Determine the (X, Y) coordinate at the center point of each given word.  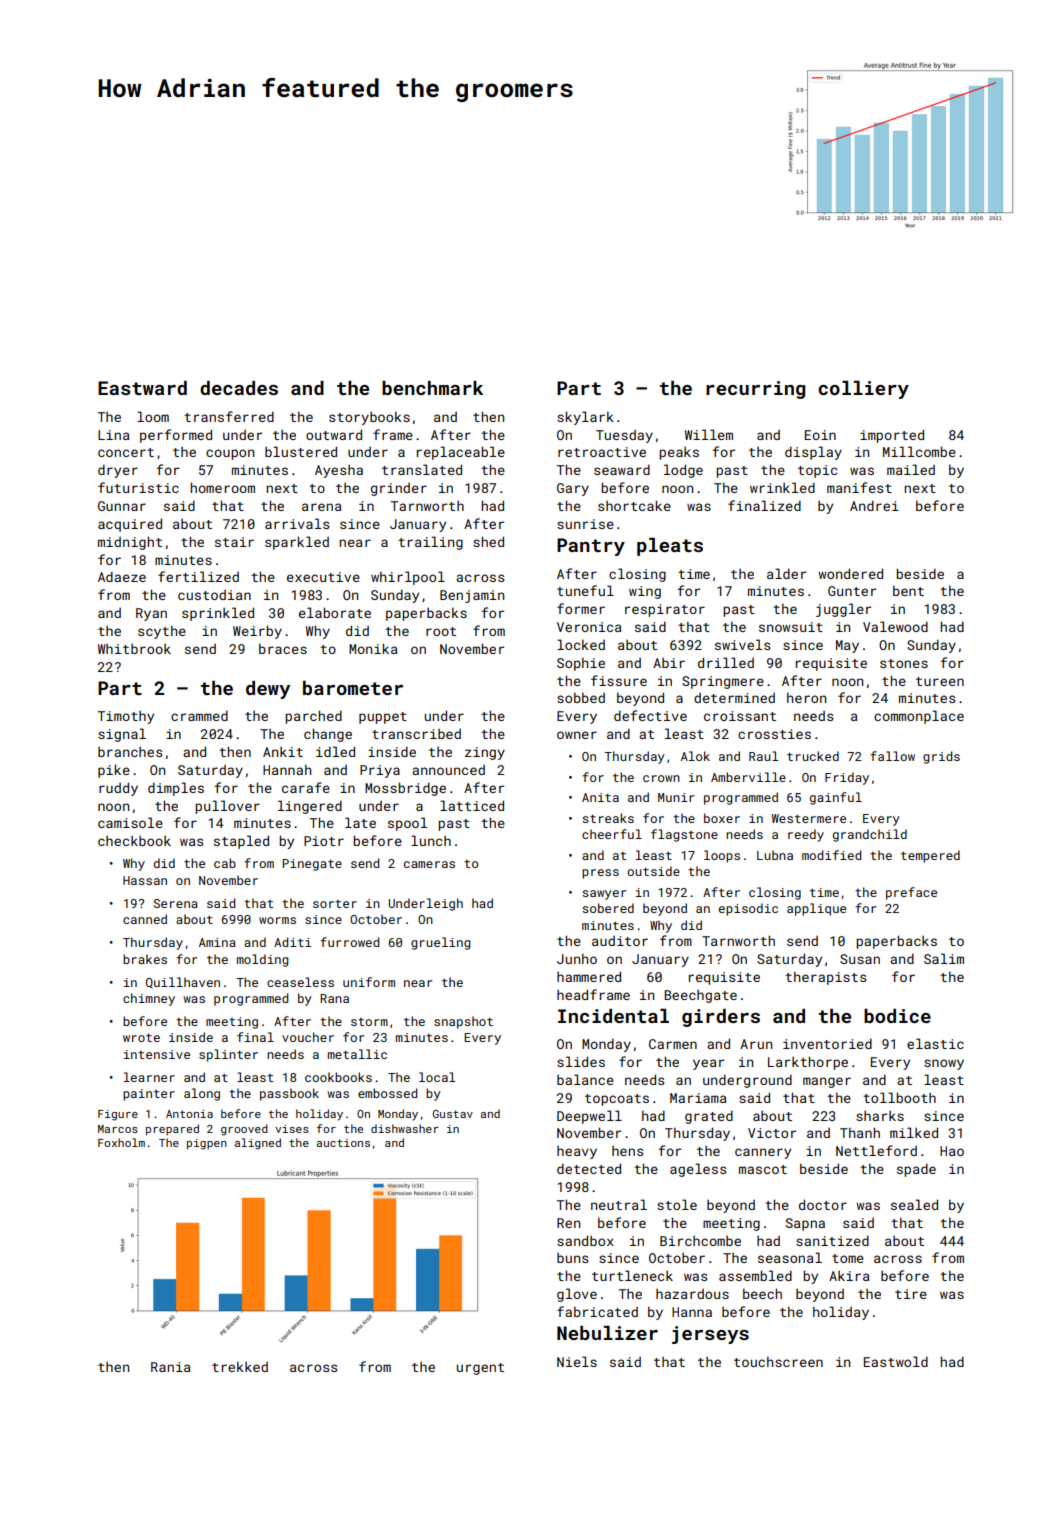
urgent (480, 1369)
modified (831, 855)
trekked (240, 1367)
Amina (217, 942)
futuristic (138, 487)
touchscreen (778, 1361)
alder (786, 573)
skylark (585, 418)
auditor (620, 941)
